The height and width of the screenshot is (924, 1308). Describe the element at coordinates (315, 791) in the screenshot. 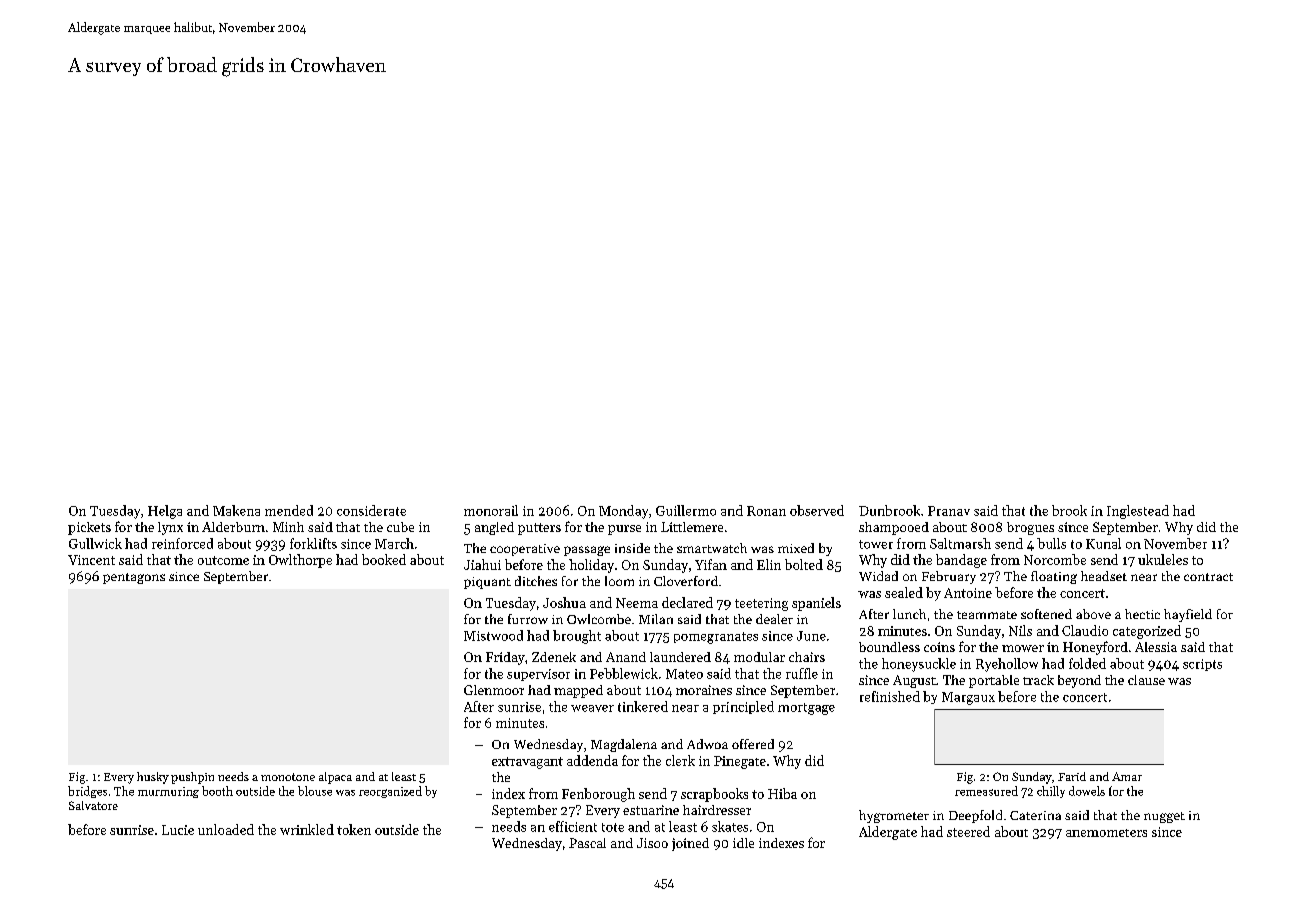

I see `blouse` at that location.
